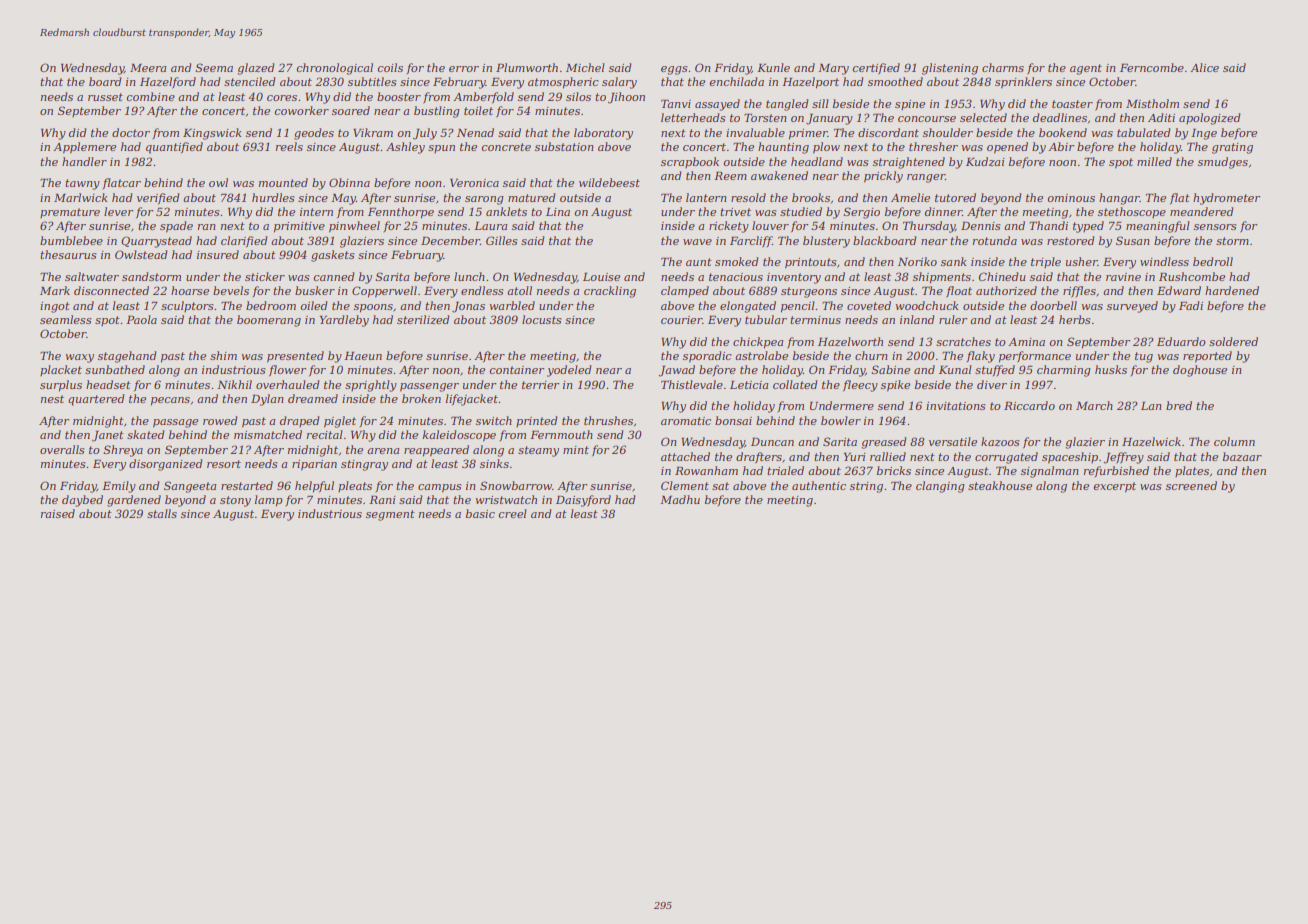 Image resolution: width=1308 pixels, height=924 pixels. Describe the element at coordinates (62, 449) in the document. I see `overalls` at that location.
